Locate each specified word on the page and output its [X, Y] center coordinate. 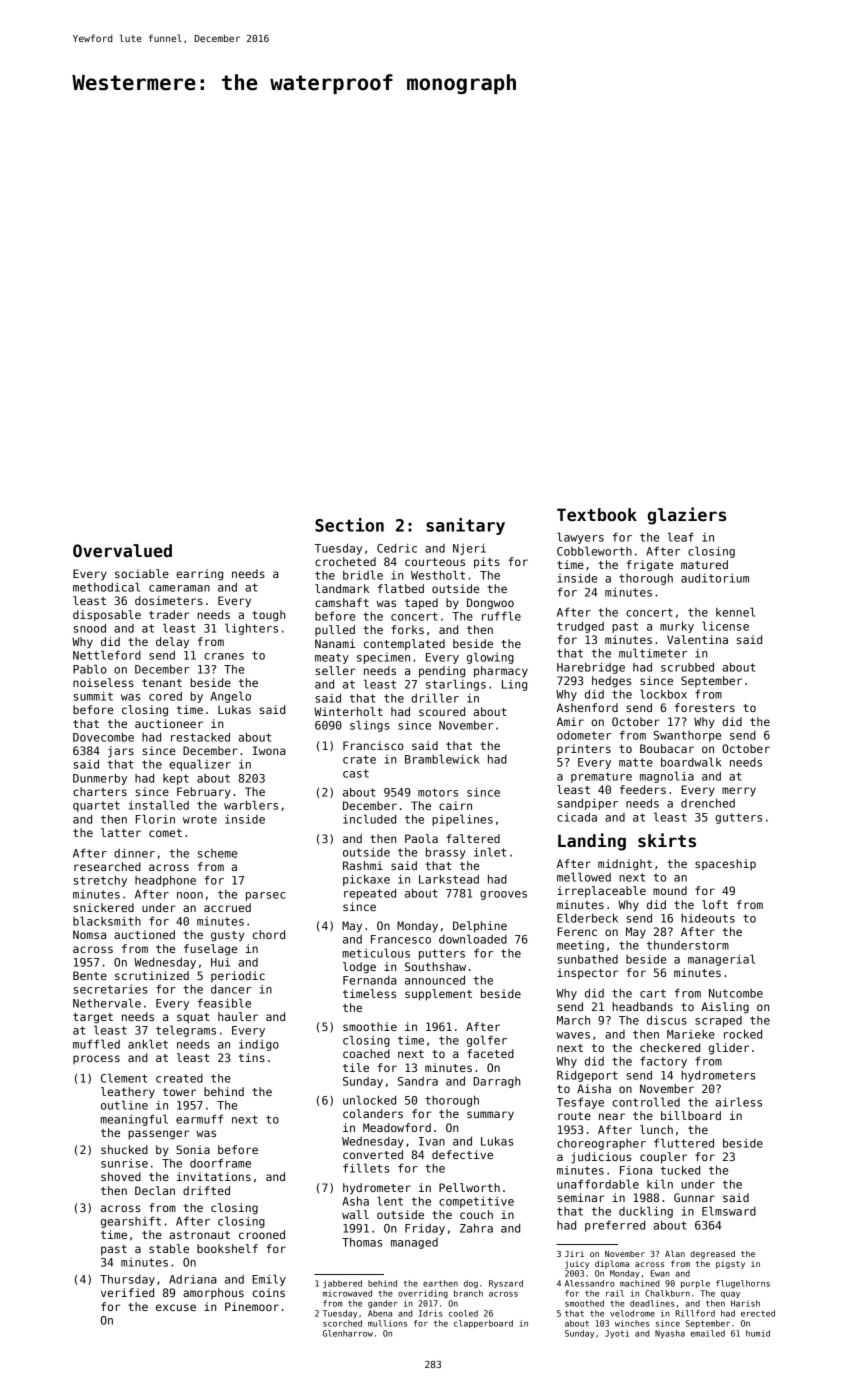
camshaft [342, 602]
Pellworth [469, 1187]
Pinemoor [252, 1306]
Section [349, 525]
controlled [646, 1102]
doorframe [220, 1163]
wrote [200, 819]
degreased [712, 1254]
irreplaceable [601, 892]
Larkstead [449, 879]
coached [366, 1053]
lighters [251, 629]
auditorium [715, 578]
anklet [148, 1044]
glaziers [687, 516]
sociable [142, 573]
